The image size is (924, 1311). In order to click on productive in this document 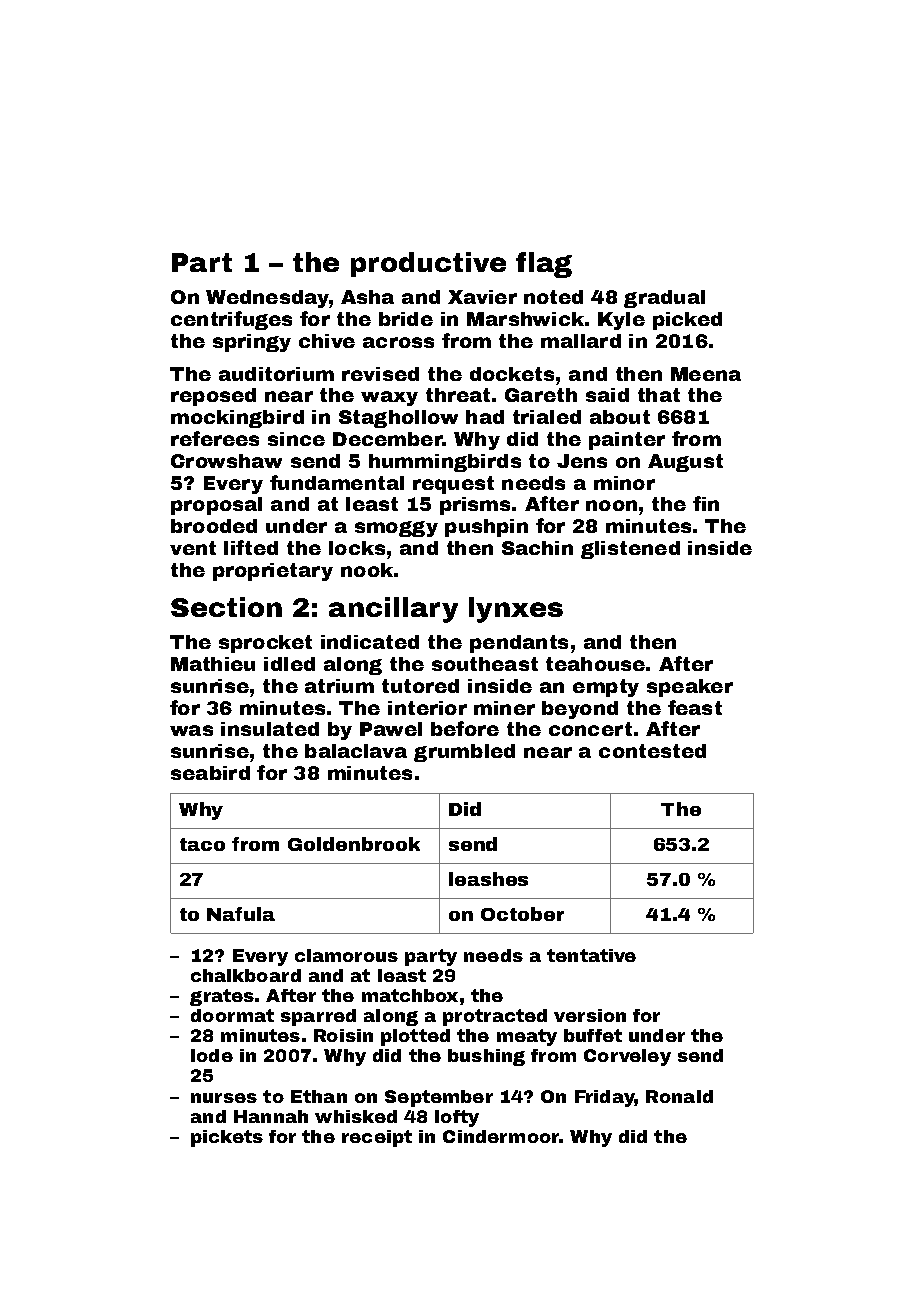, I will do `click(428, 264)`.
